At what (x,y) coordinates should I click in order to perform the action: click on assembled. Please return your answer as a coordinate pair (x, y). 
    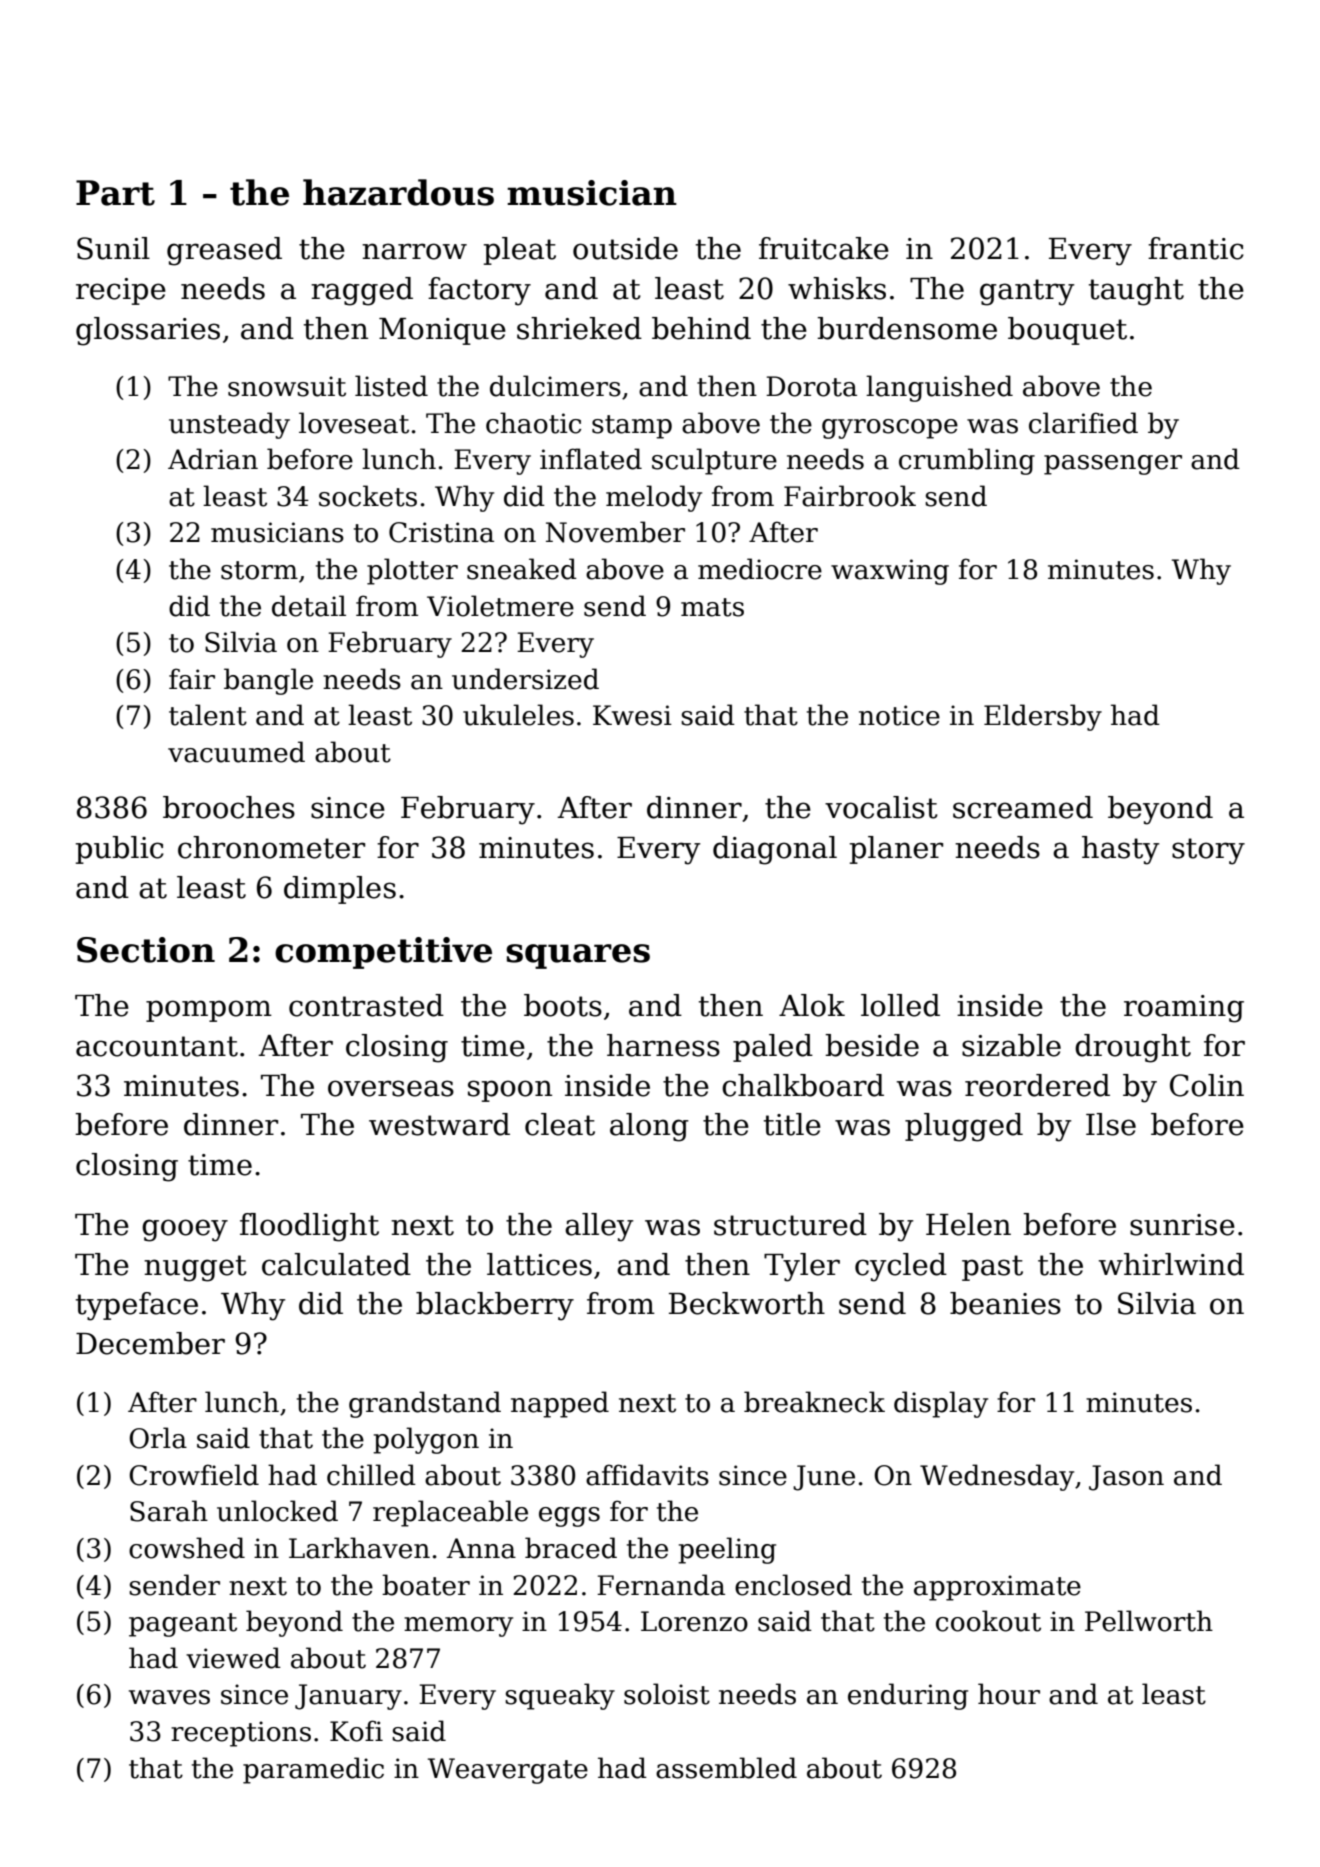
    Looking at the image, I should click on (726, 1768).
